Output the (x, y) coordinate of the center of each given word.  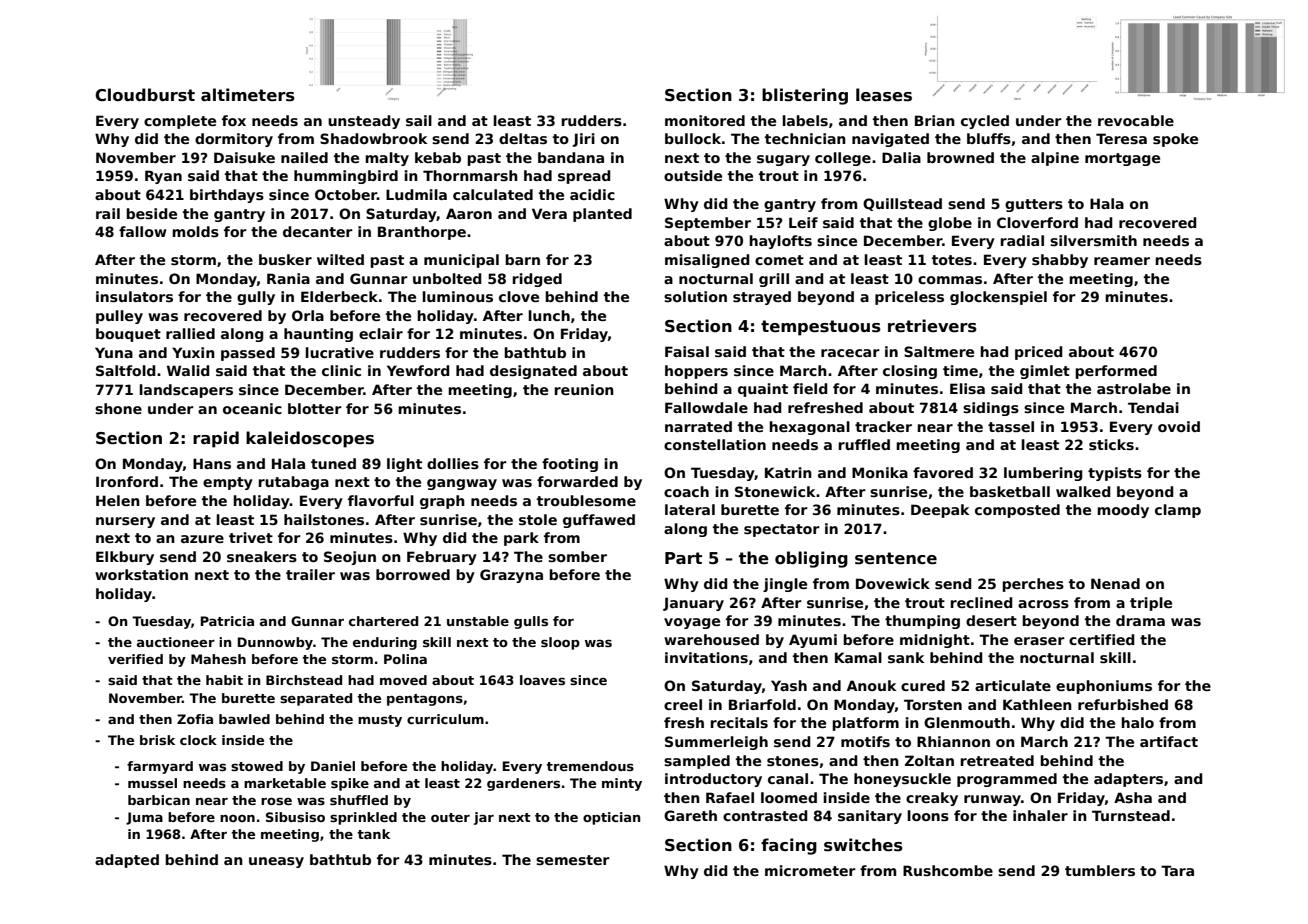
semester (573, 860)
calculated (493, 194)
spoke (1175, 140)
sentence (896, 558)
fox (234, 120)
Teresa (1121, 138)
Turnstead (1131, 815)
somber (577, 556)
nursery (125, 522)
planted (602, 215)
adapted (127, 861)
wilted (340, 259)
